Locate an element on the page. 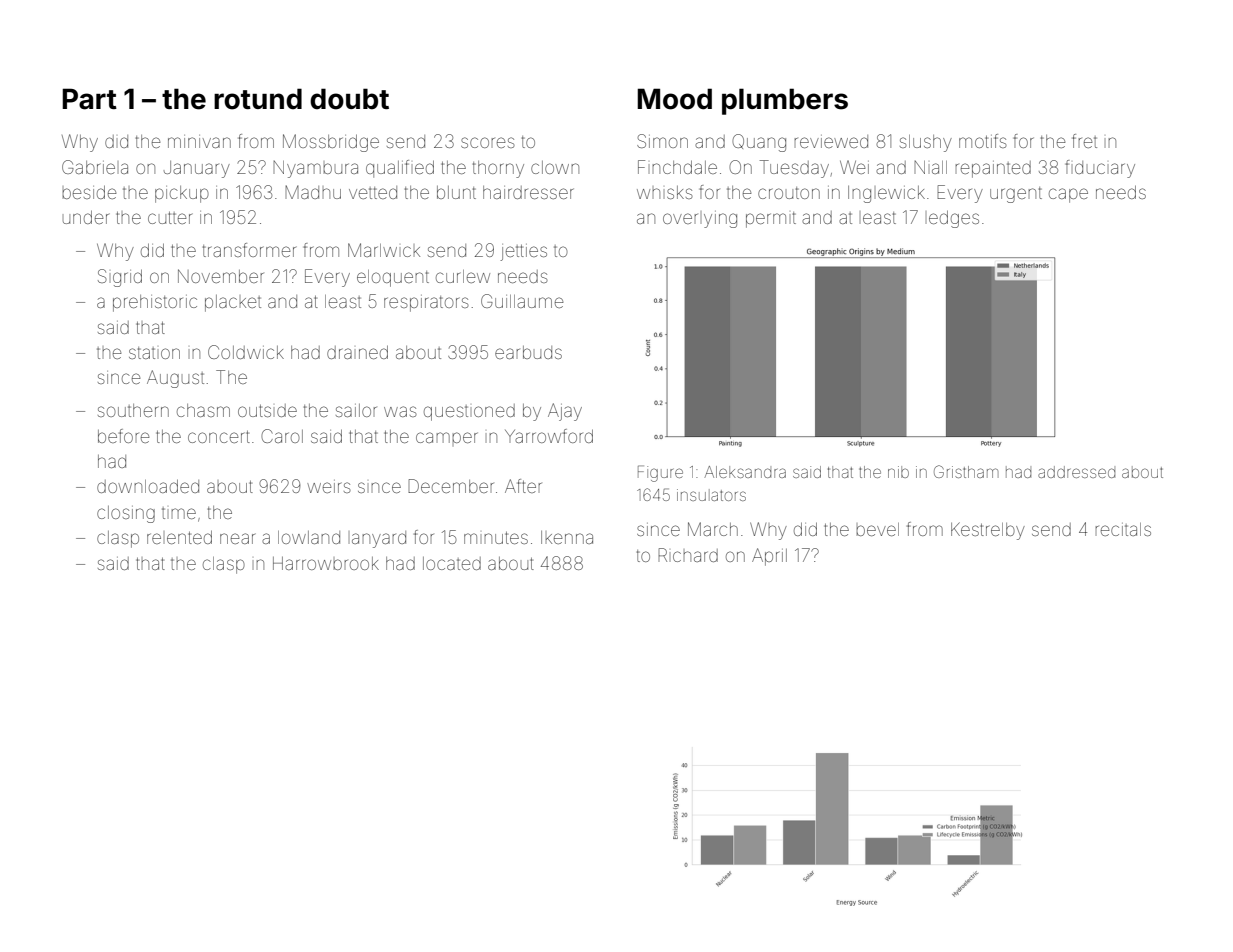 The width and height of the page is (1233, 952). nib is located at coordinates (898, 472).
